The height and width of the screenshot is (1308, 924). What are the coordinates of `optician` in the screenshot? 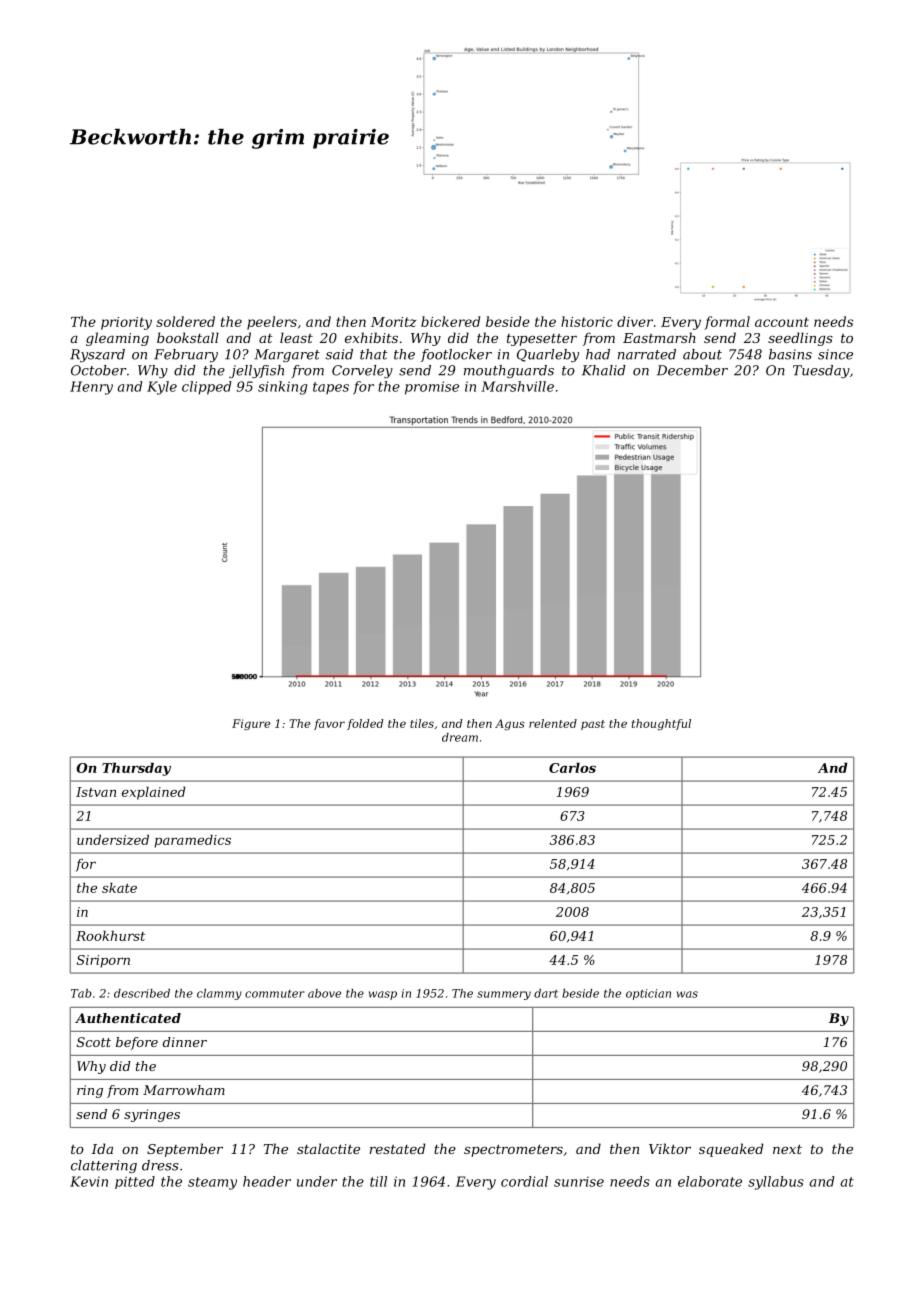 It's located at (648, 994).
